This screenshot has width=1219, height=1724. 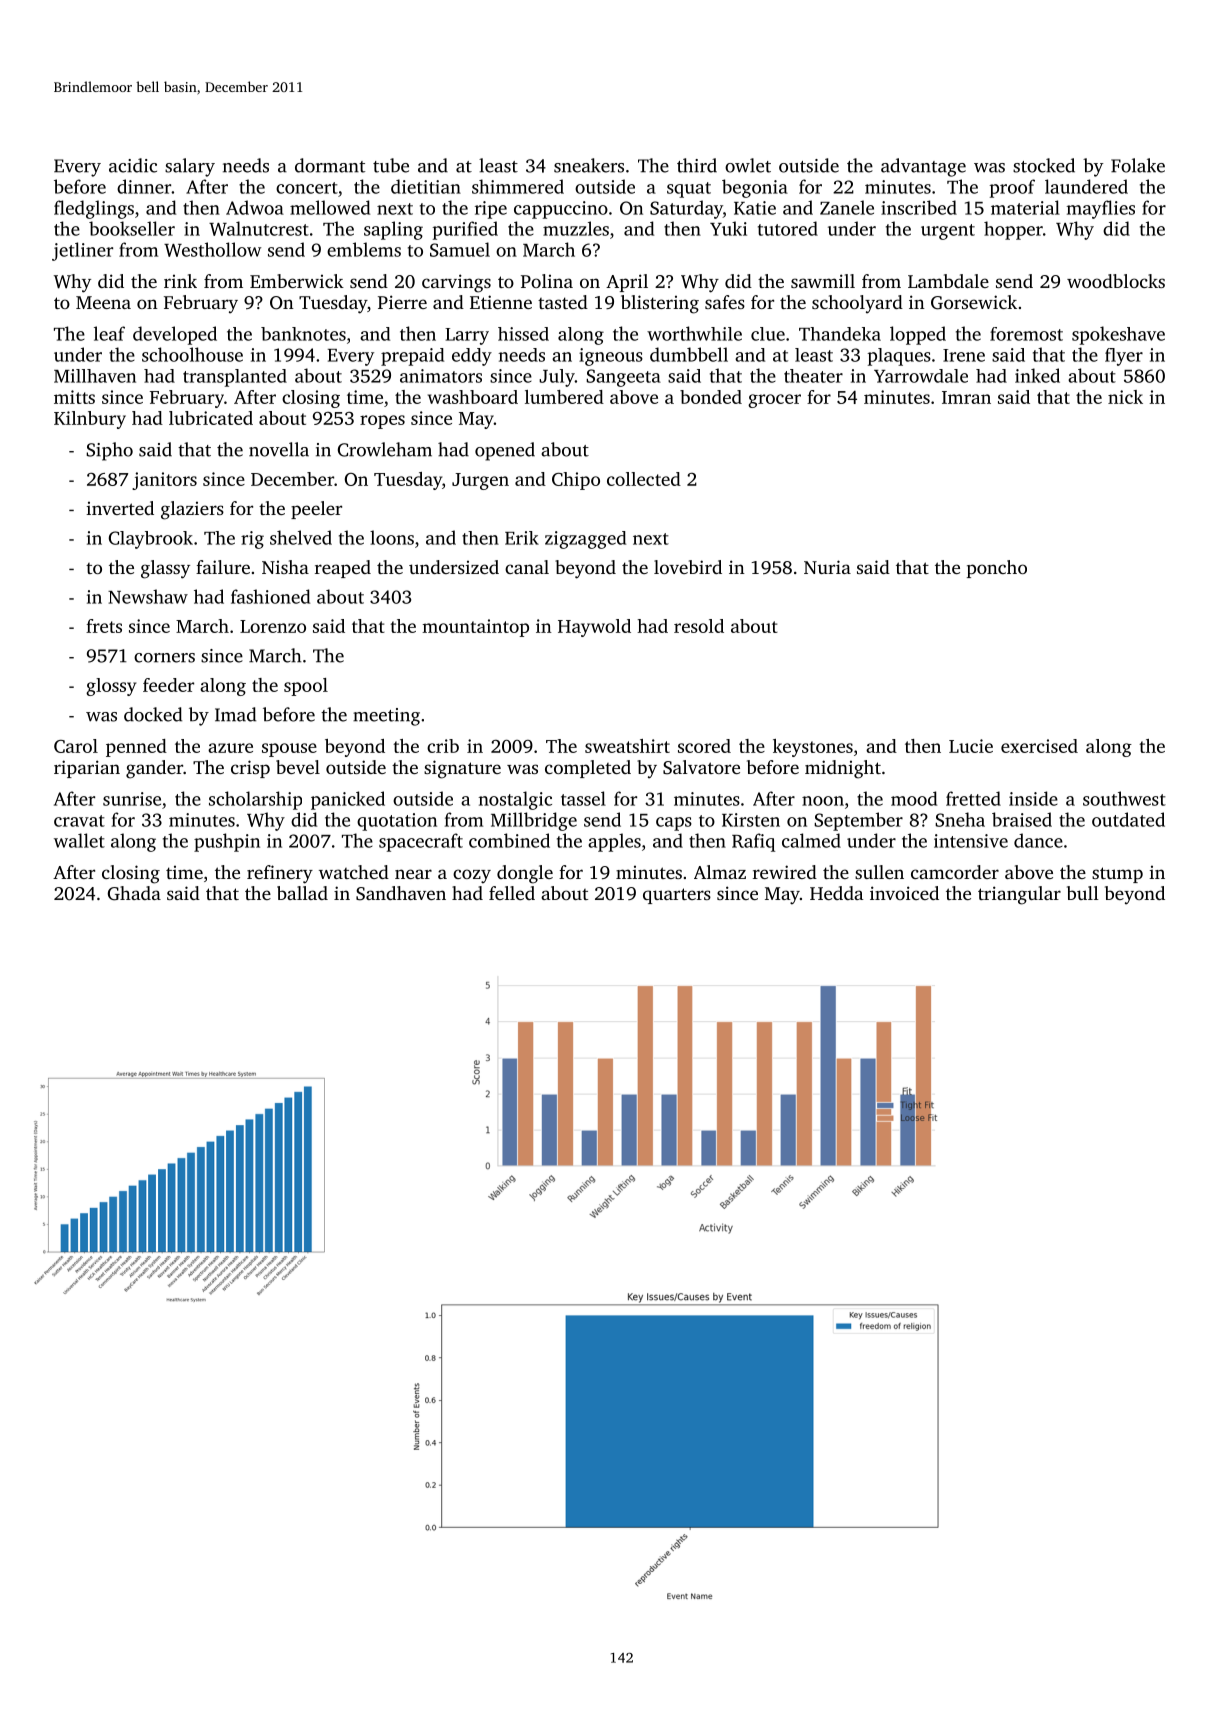 What do you see at coordinates (585, 540) in the screenshot?
I see `zigzagged` at bounding box center [585, 540].
